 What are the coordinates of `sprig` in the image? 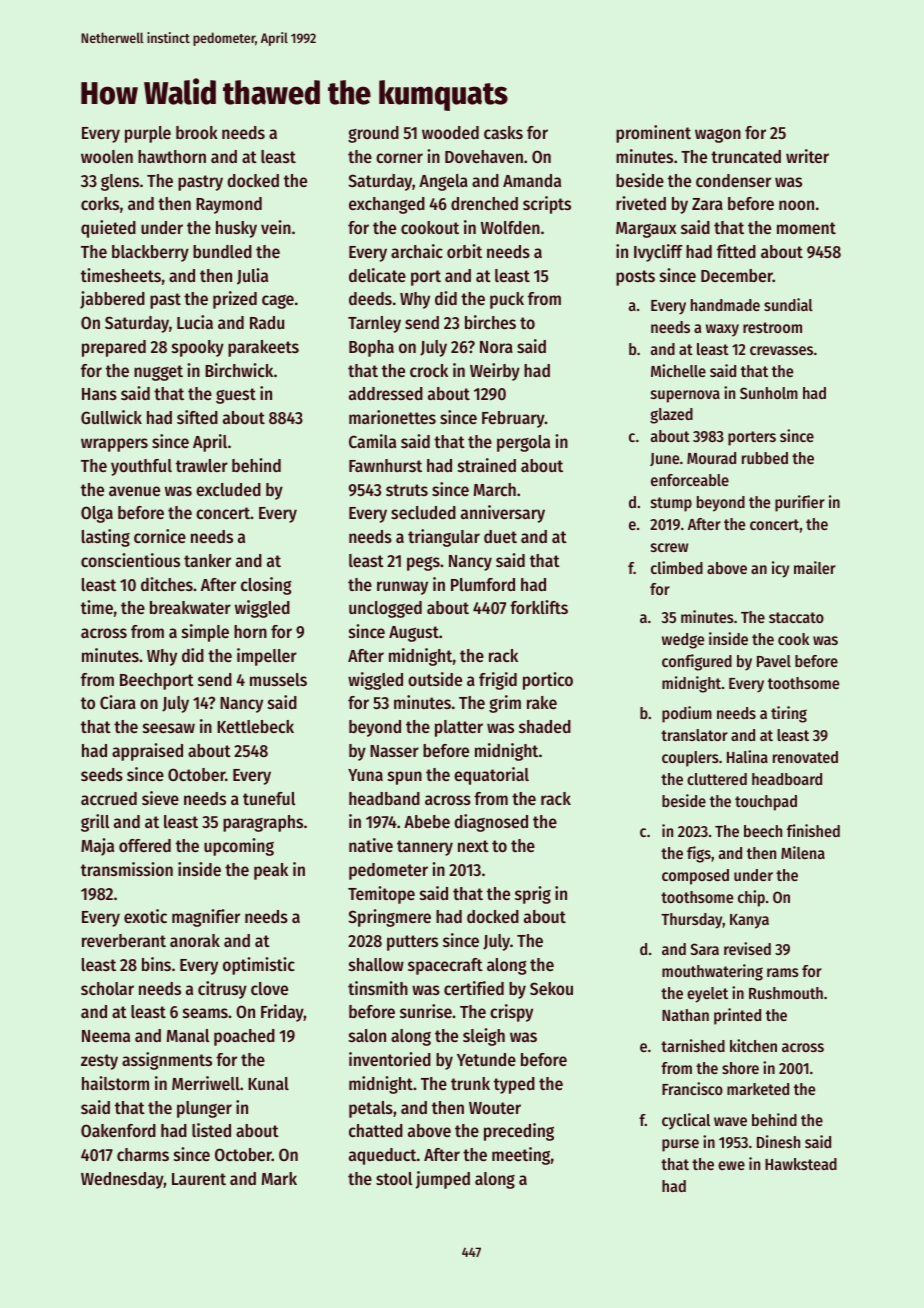 It's located at (533, 895).
